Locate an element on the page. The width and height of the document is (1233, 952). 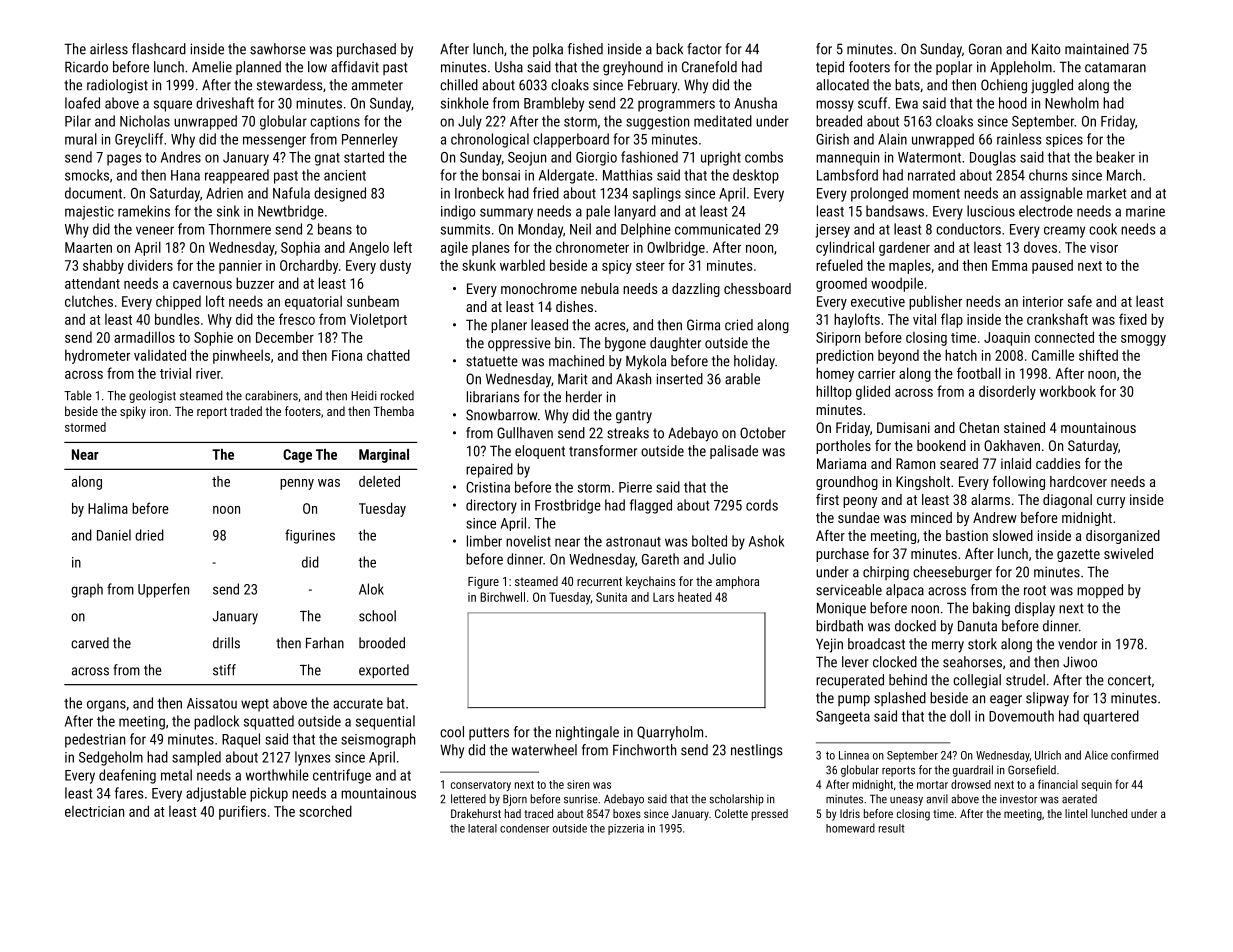
carved is located at coordinates (90, 643).
